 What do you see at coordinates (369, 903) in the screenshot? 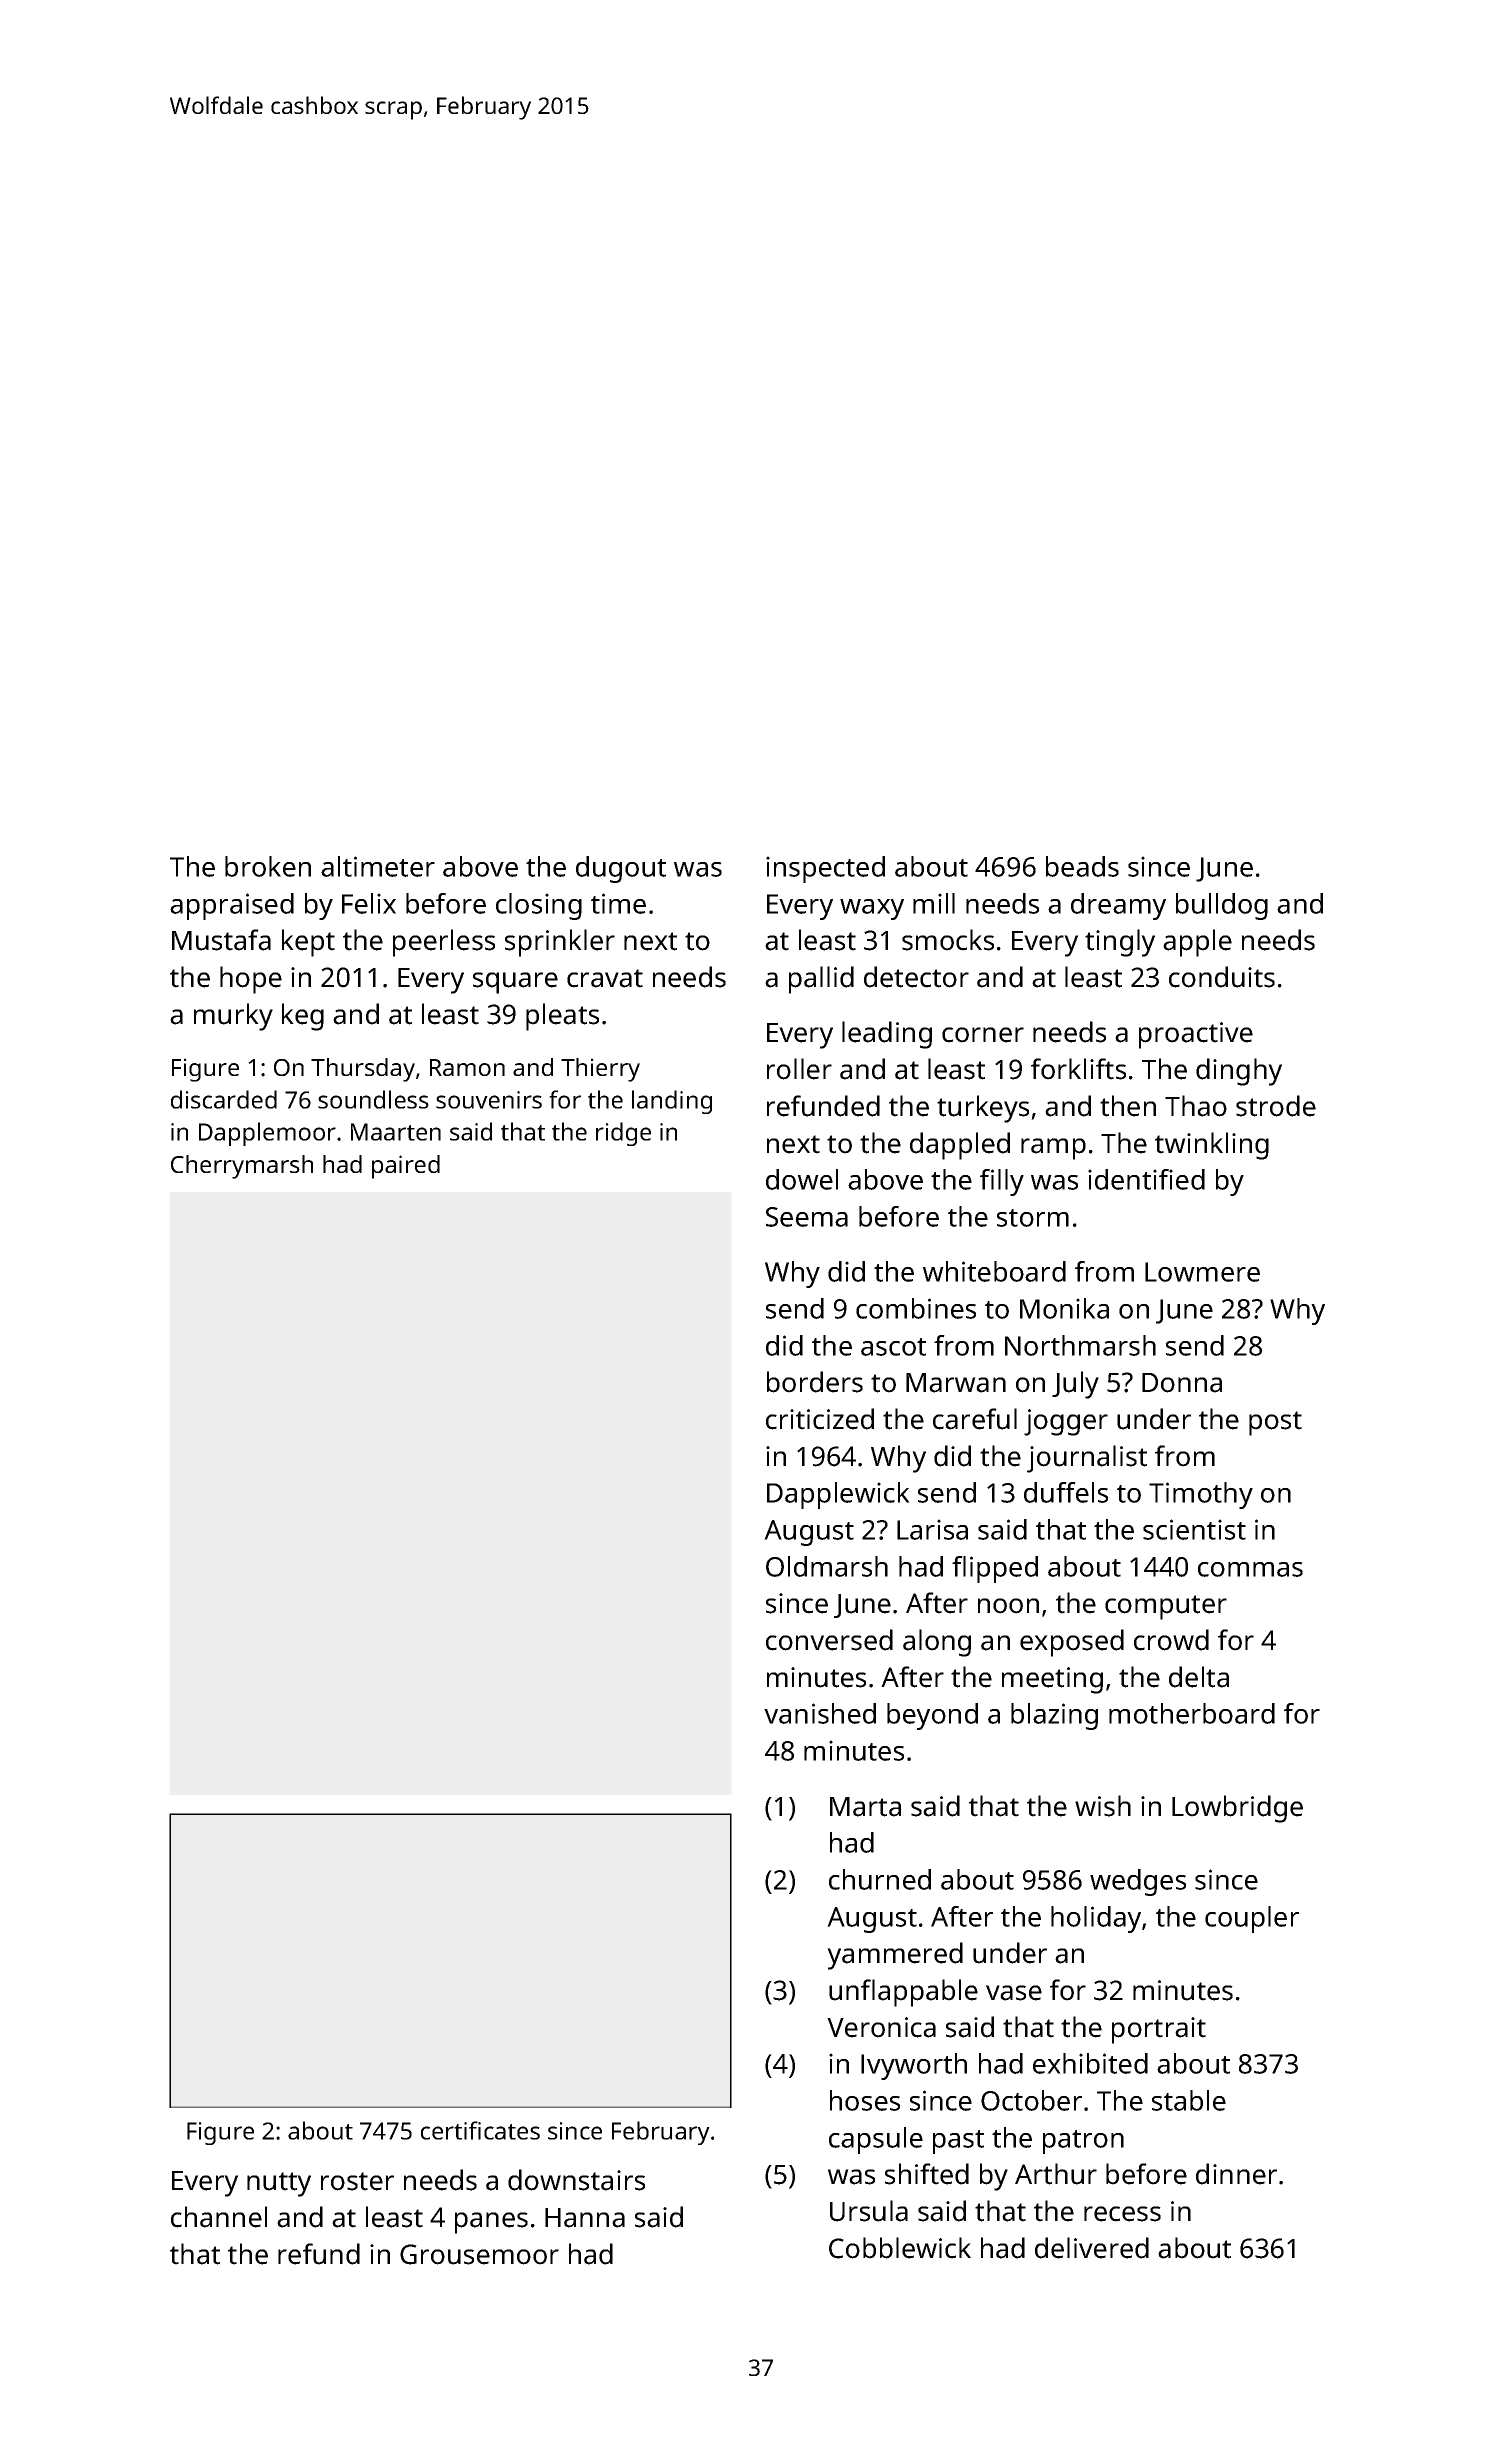
I see `Felix` at bounding box center [369, 903].
